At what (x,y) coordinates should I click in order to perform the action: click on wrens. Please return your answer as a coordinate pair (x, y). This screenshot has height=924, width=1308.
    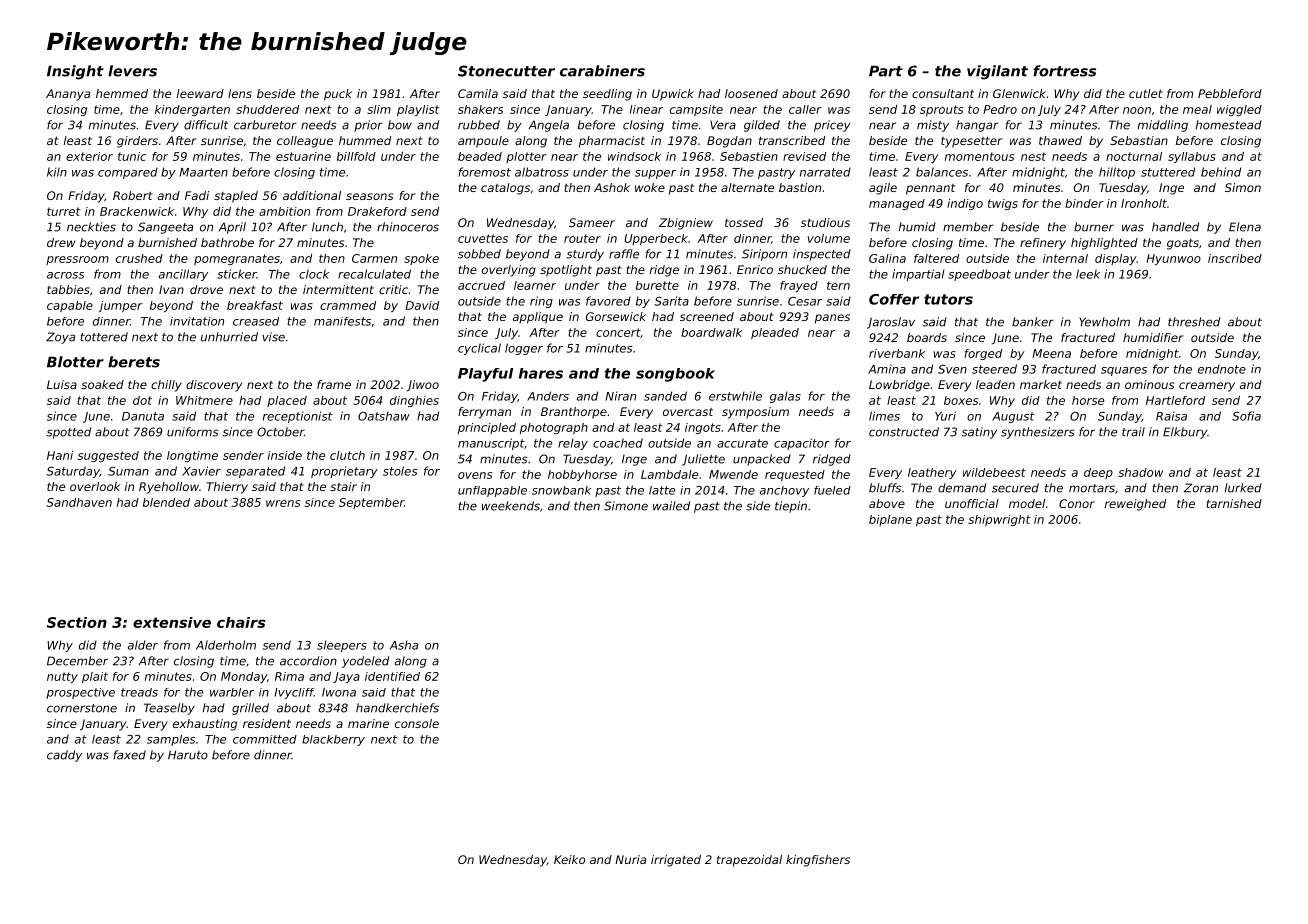
    Looking at the image, I should click on (283, 503).
